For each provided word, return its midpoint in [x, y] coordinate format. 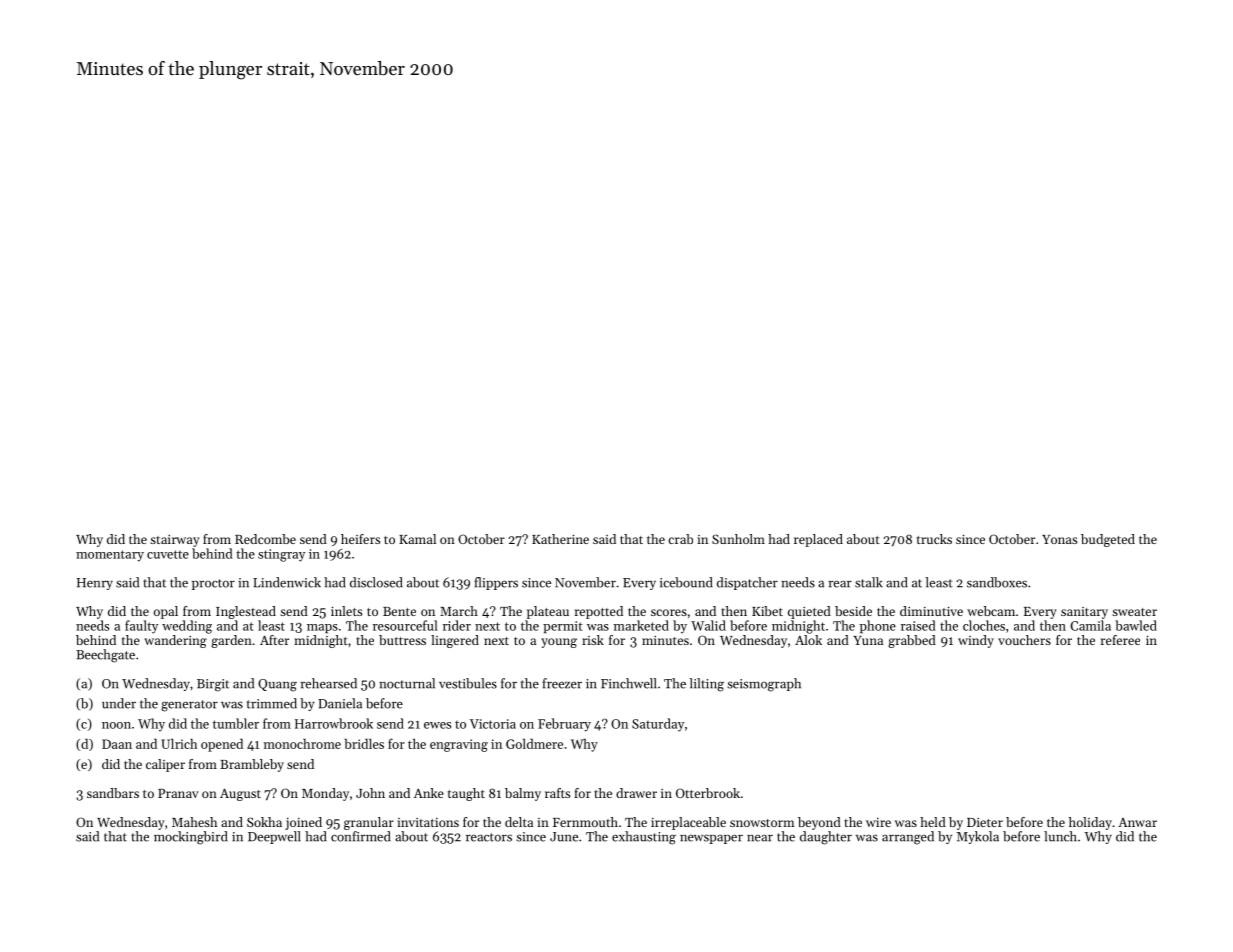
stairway [175, 541]
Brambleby [252, 765]
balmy [523, 794]
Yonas [1059, 539]
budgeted [1108, 540]
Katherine [560, 539]
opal [166, 612]
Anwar [1137, 822]
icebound [686, 582]
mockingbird [191, 838]
